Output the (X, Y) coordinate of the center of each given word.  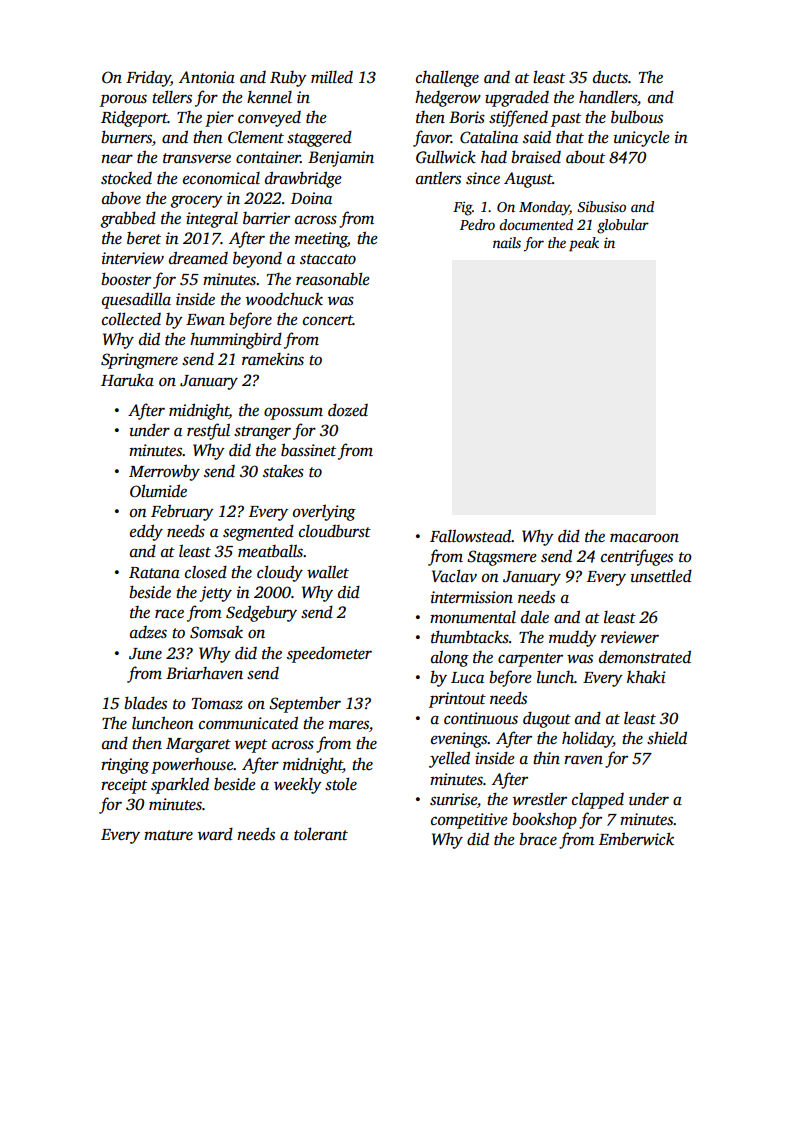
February (182, 512)
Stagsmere (502, 558)
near (117, 158)
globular (623, 226)
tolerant (321, 834)
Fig (462, 208)
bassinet (308, 450)
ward (215, 834)
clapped (598, 800)
